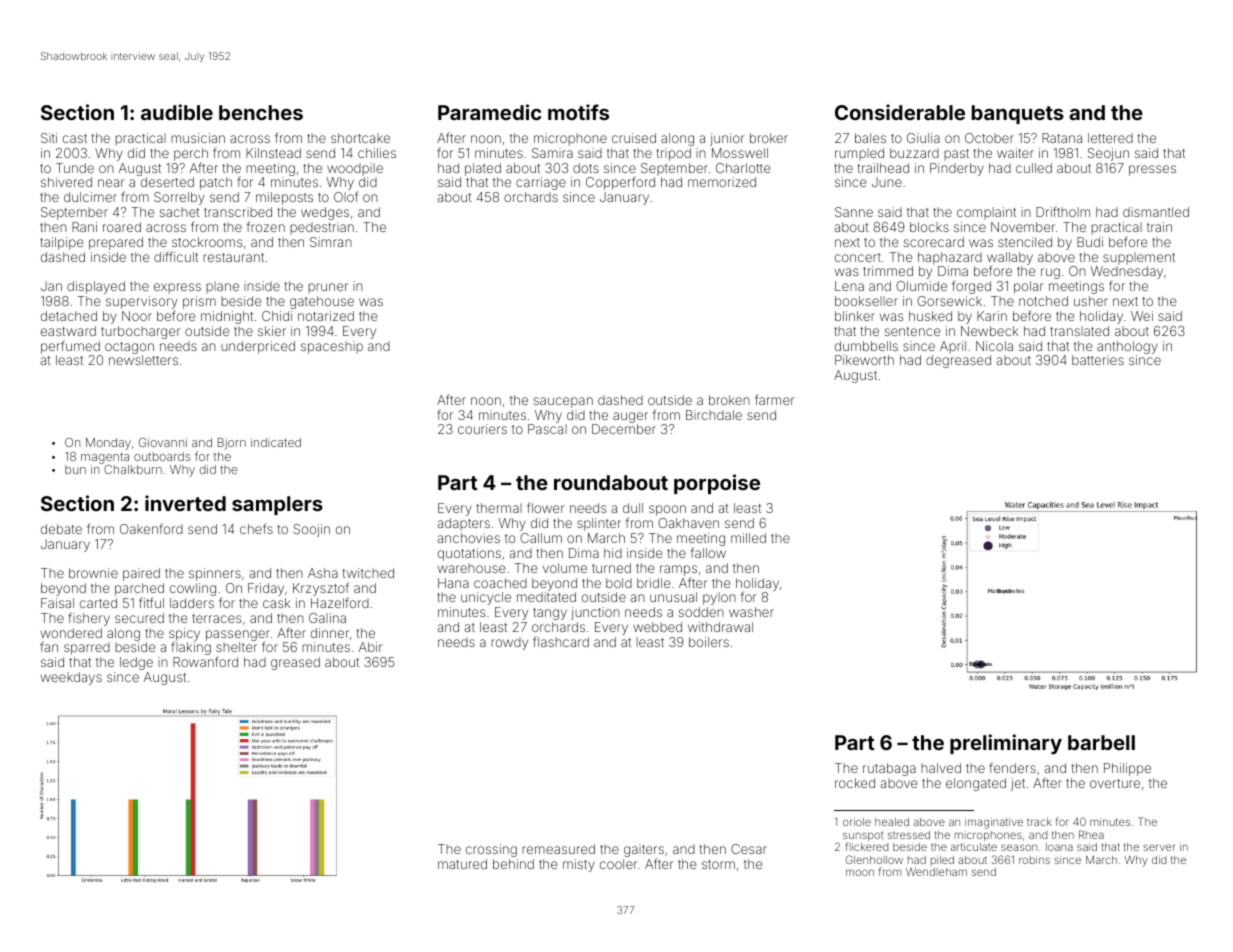 This document has height=952, width=1233. I want to click on express, so click(177, 288).
